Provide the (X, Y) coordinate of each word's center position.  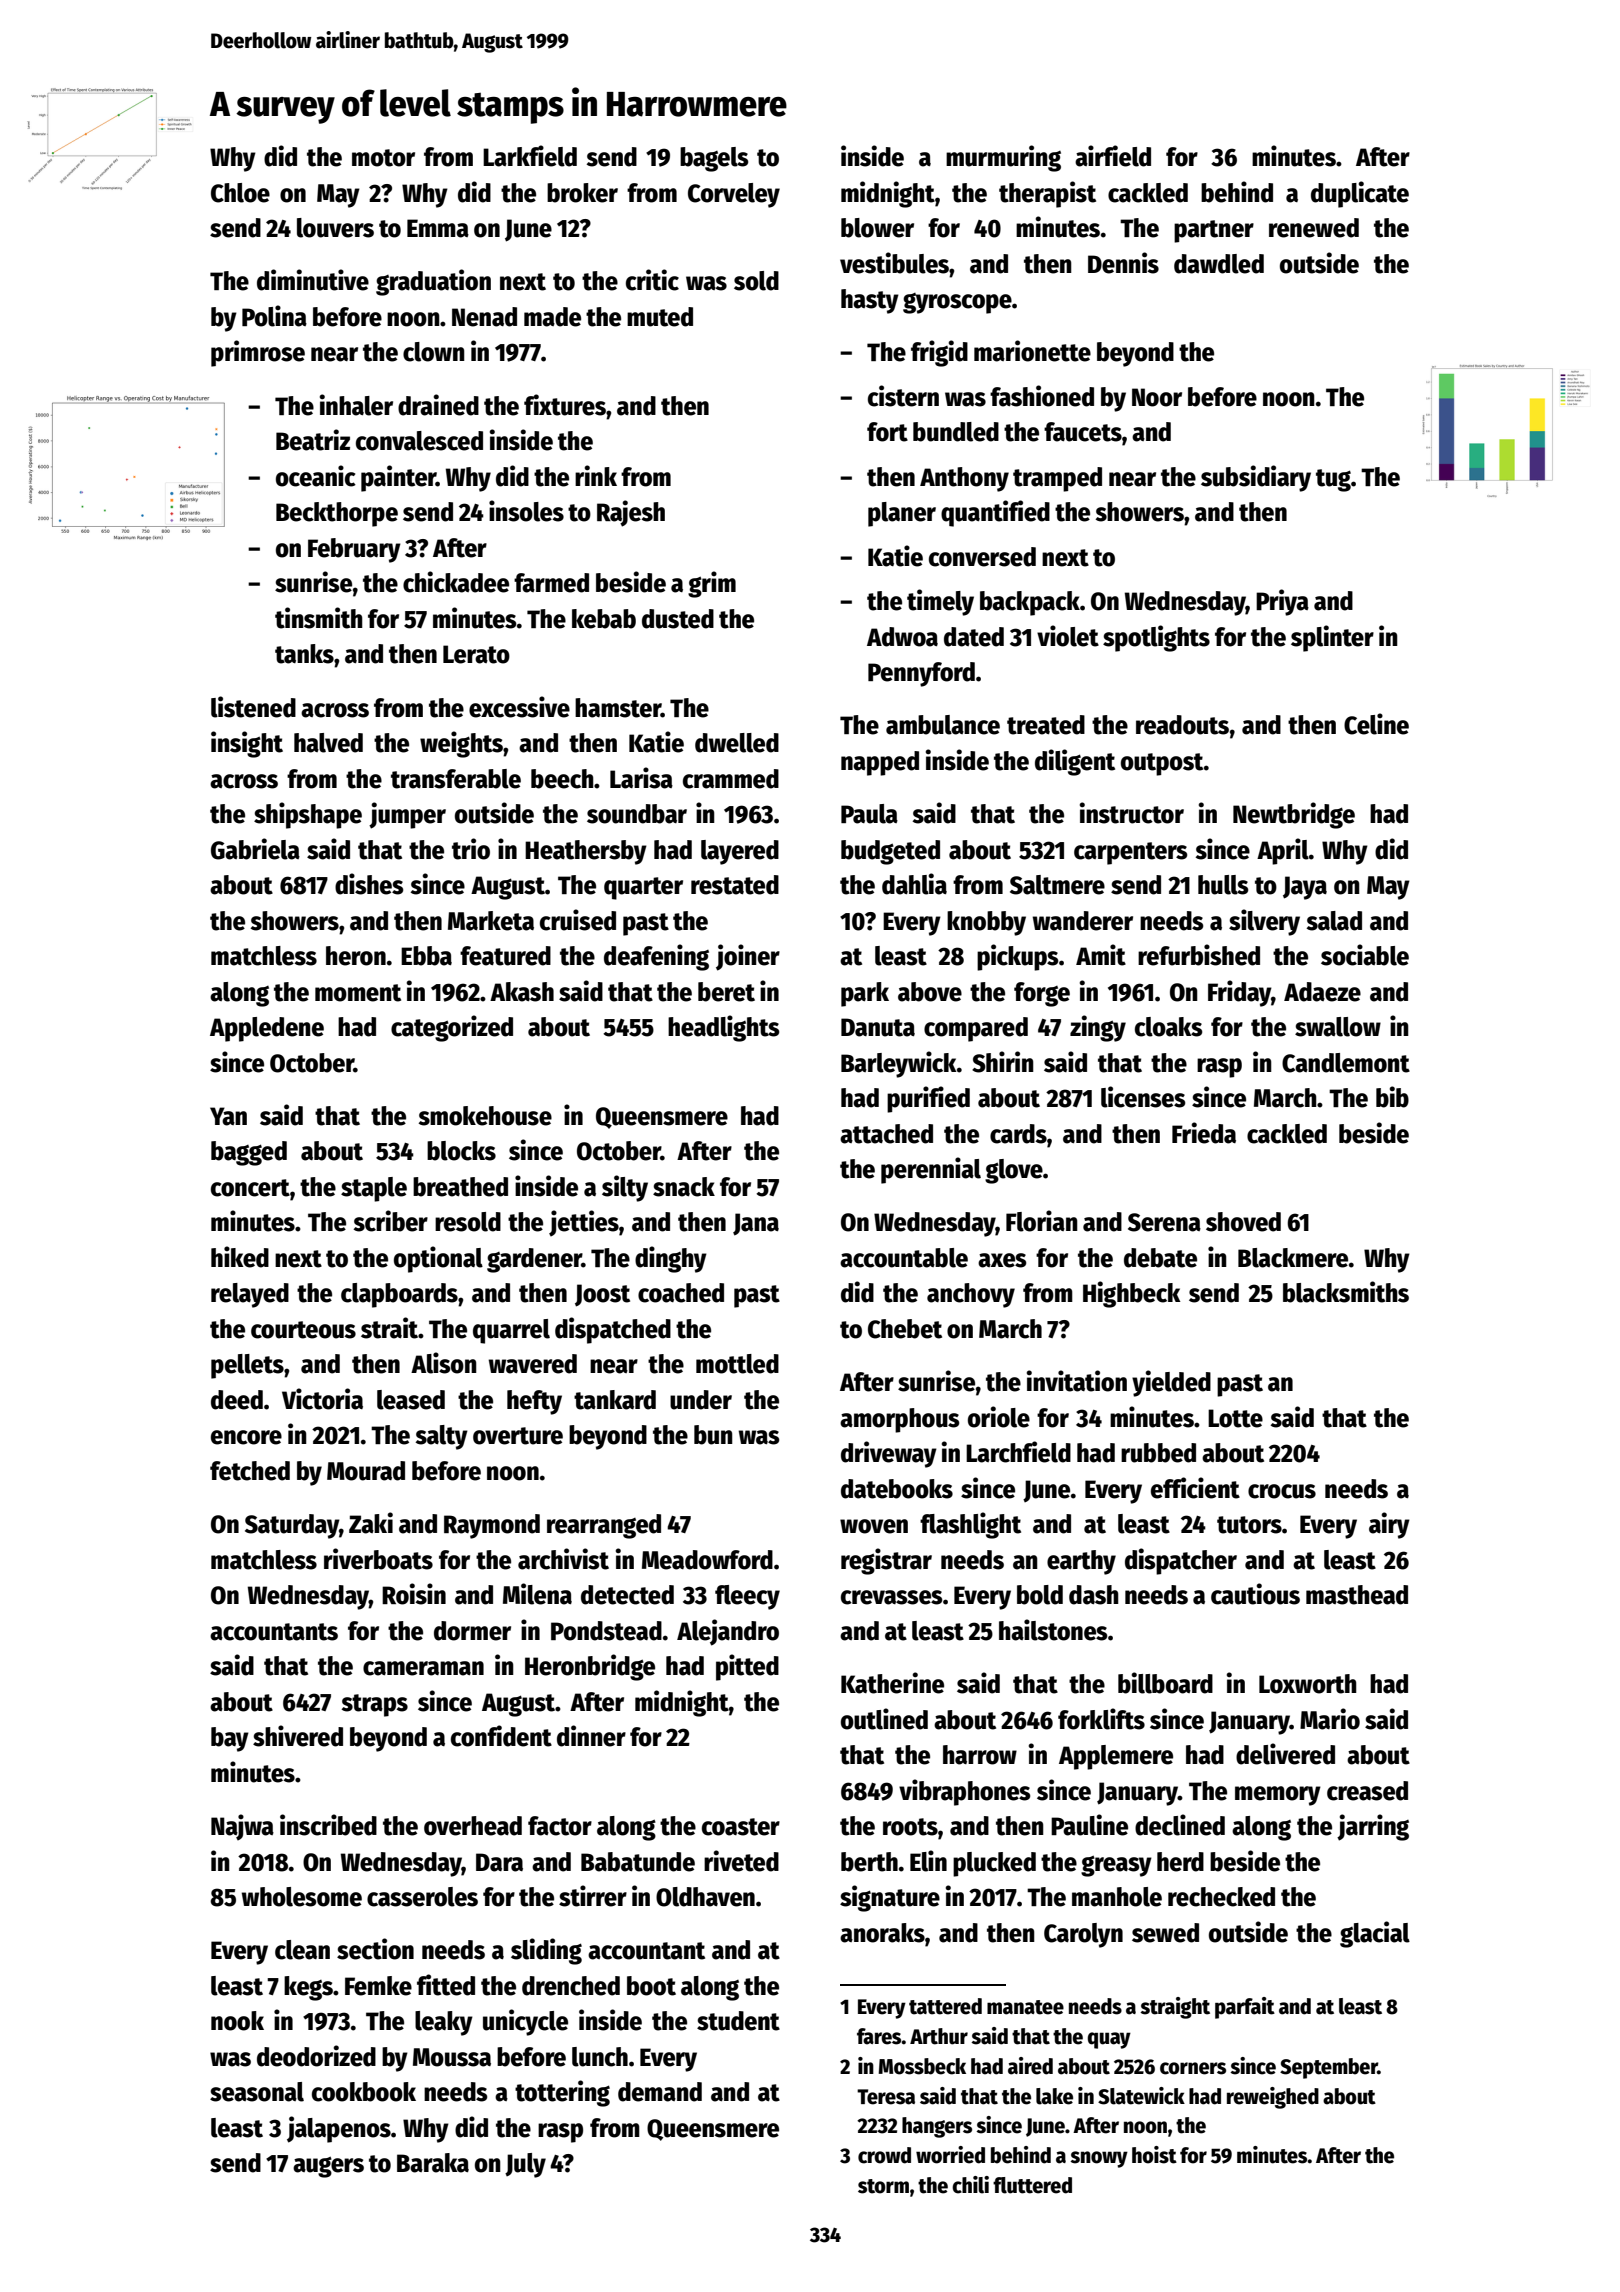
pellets (247, 1366)
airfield (1113, 156)
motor (383, 158)
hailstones (1053, 1630)
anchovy (971, 1295)
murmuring (1003, 158)
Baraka (433, 2163)
